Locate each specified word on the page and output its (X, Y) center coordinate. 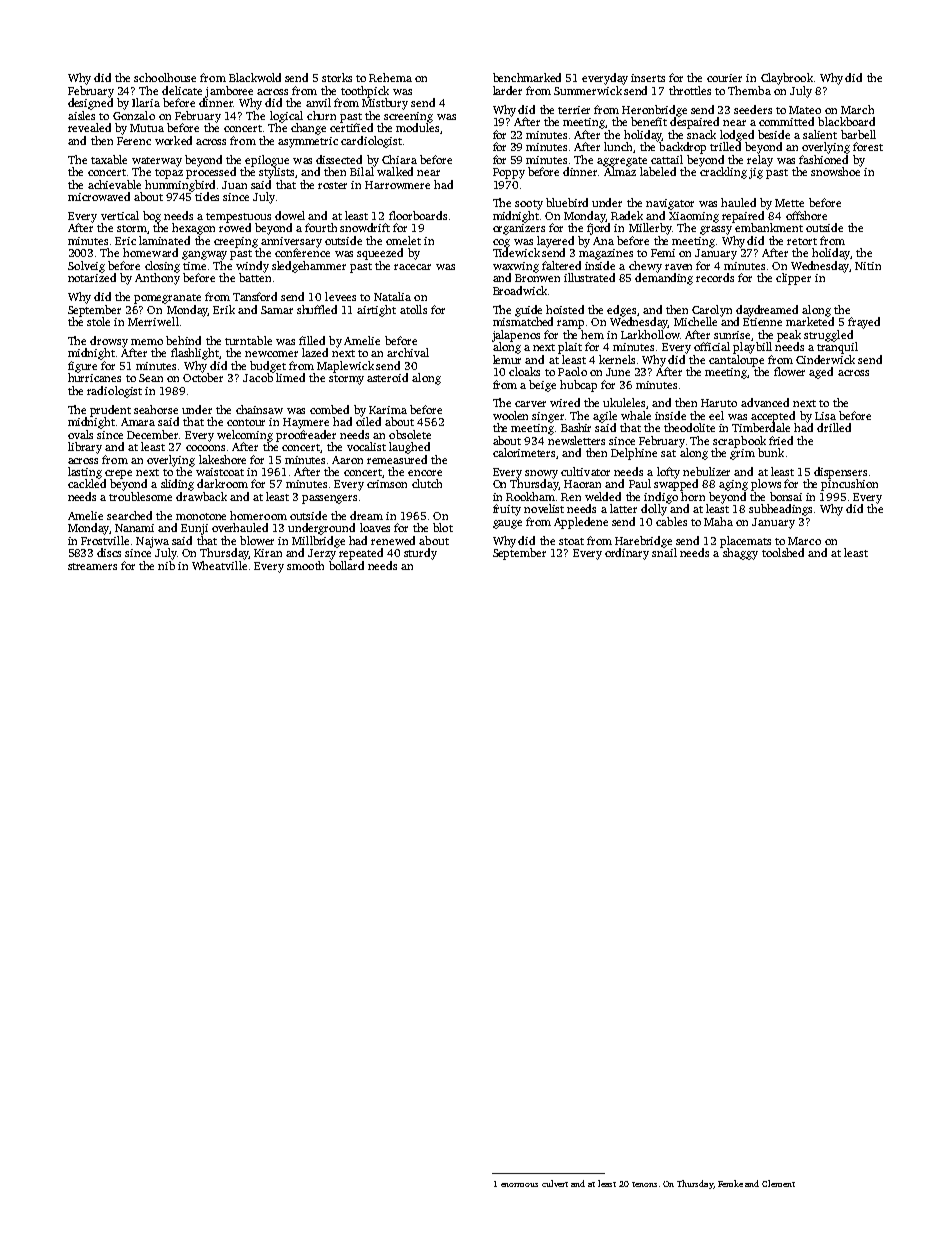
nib (166, 565)
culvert (555, 1183)
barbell (858, 134)
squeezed (380, 254)
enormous (519, 1185)
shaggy (740, 554)
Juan (234, 185)
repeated (361, 554)
